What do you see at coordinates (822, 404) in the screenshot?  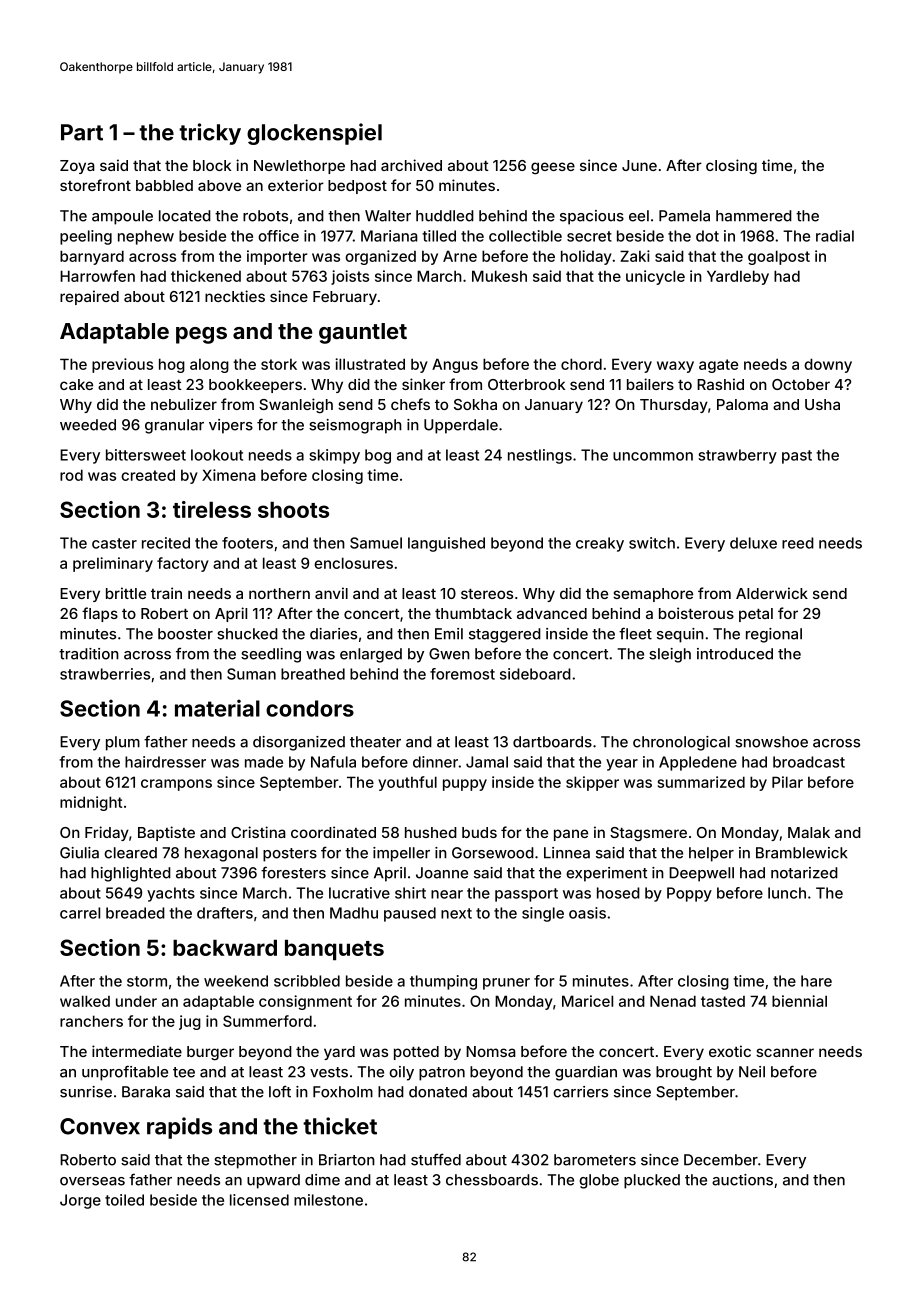 I see `Usha` at bounding box center [822, 404].
